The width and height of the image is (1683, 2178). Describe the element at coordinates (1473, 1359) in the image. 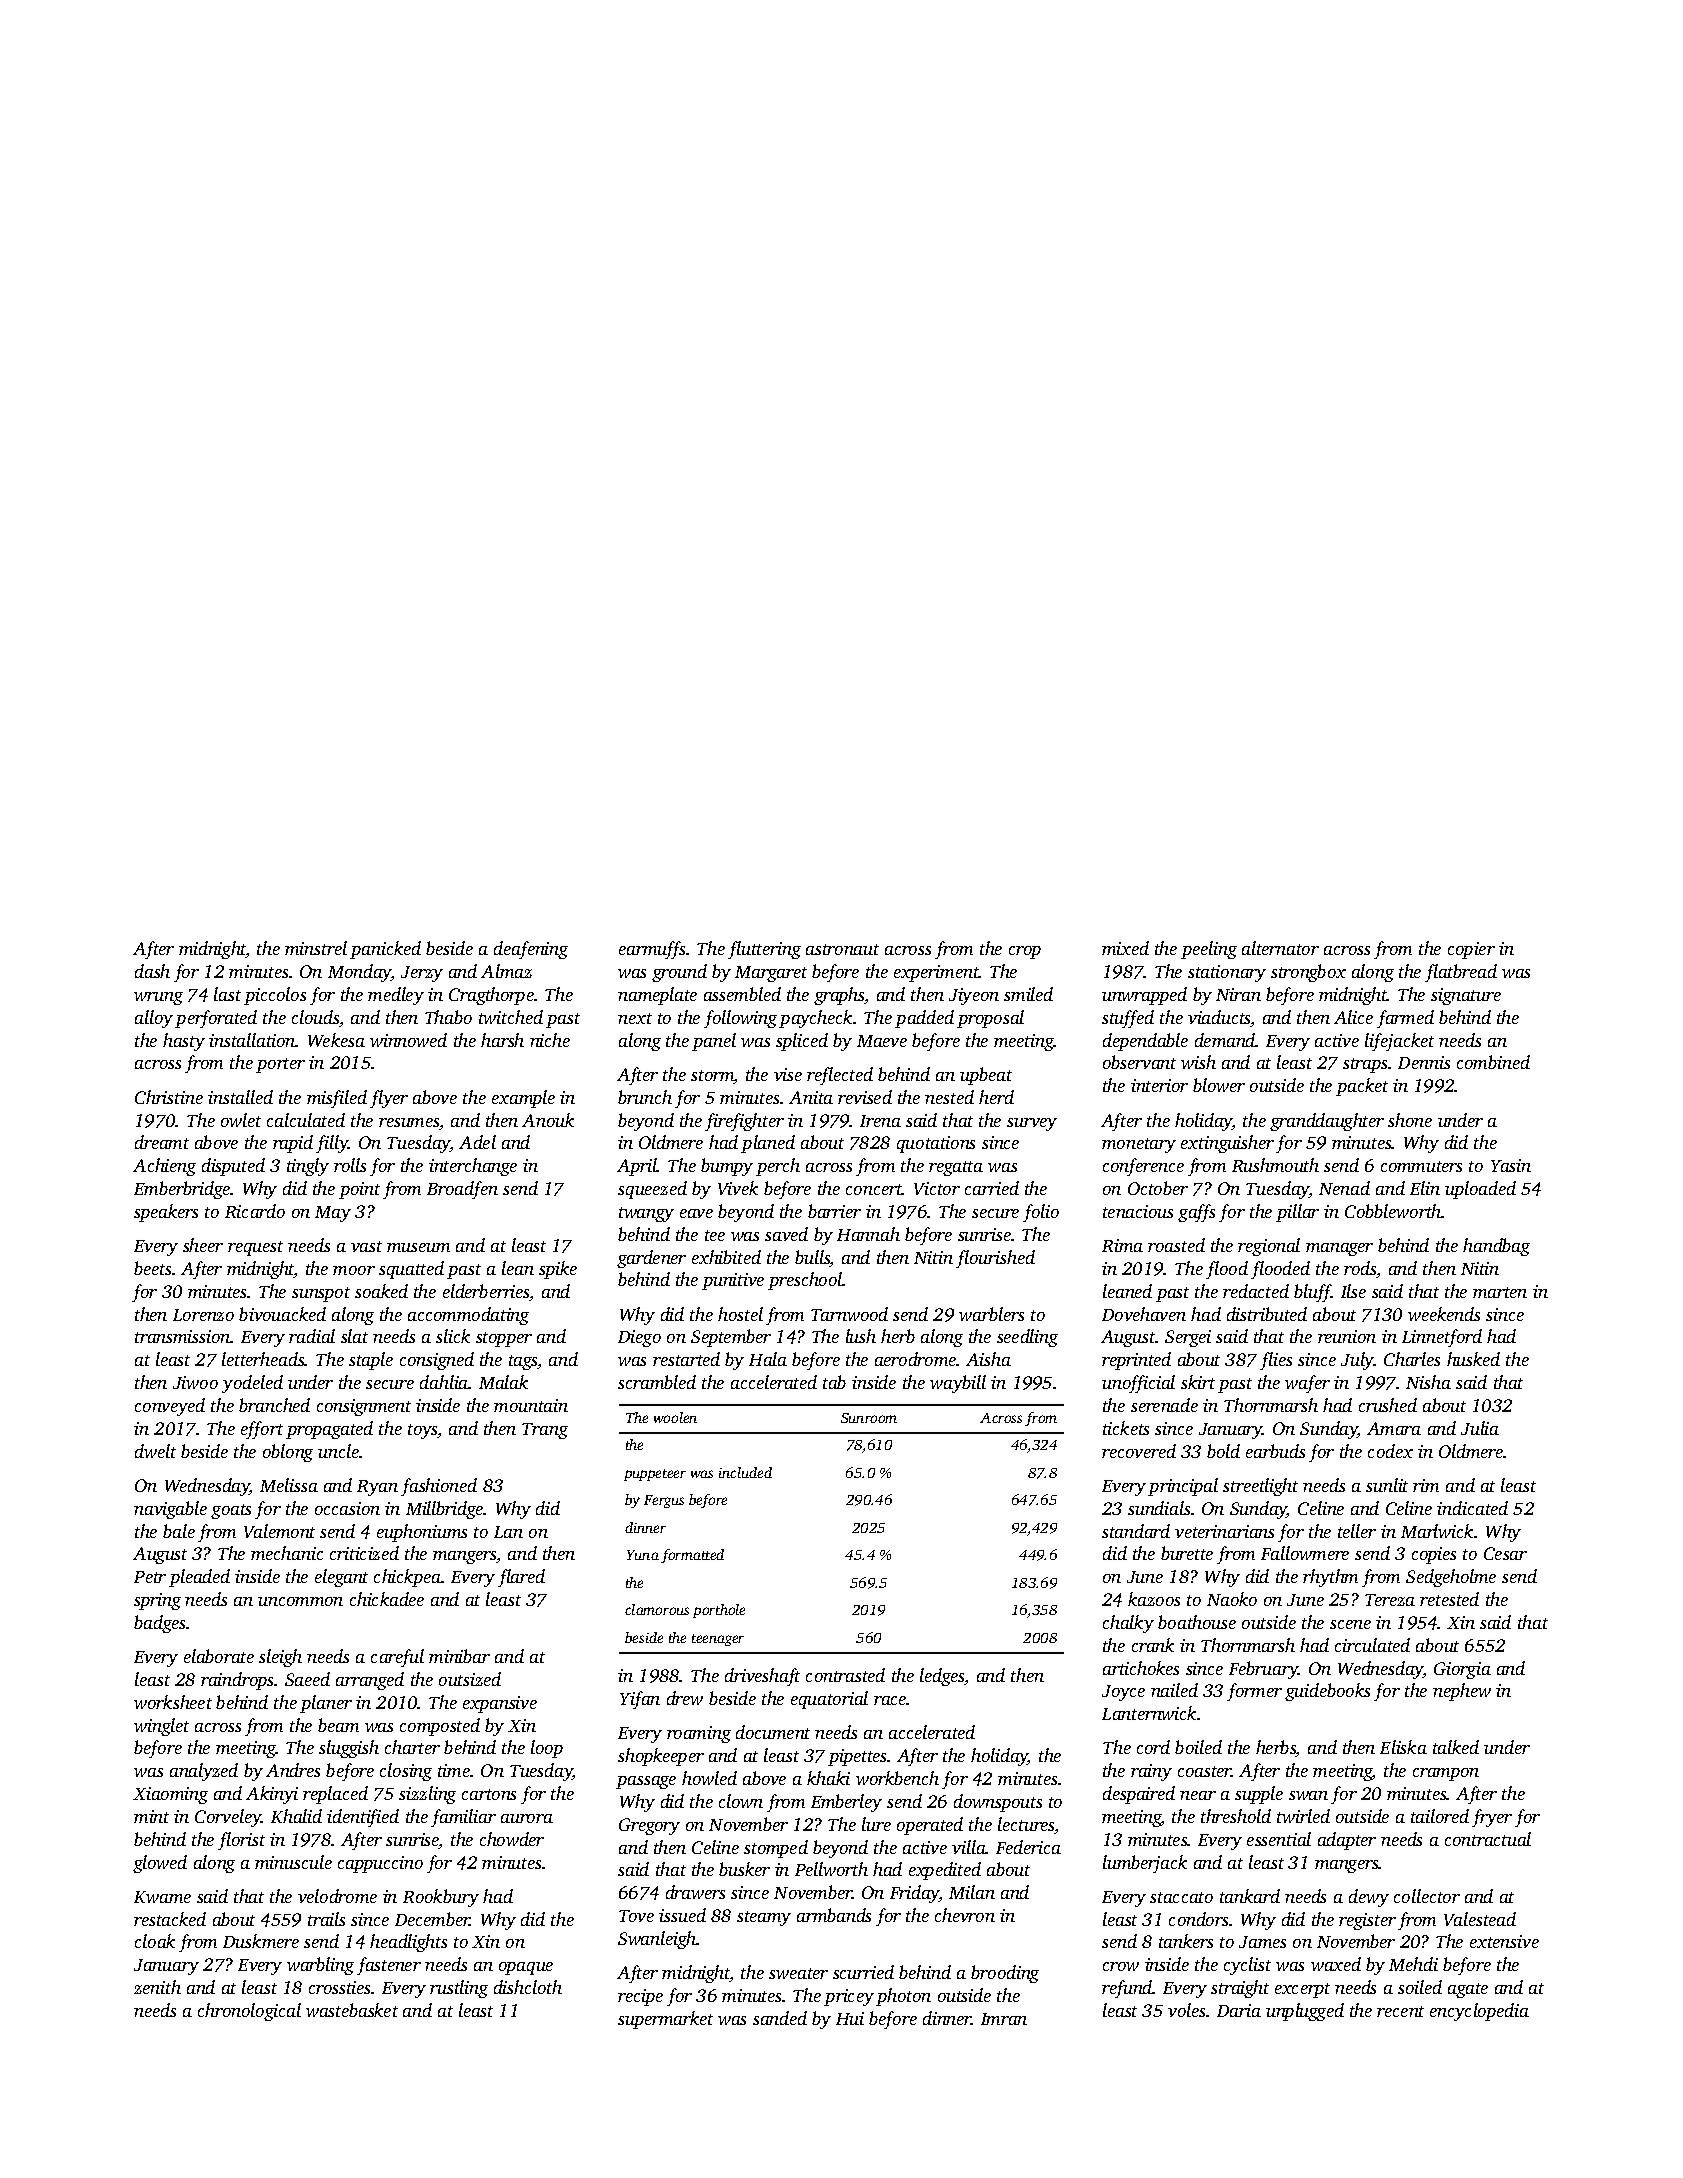

I see `husked` at that location.
